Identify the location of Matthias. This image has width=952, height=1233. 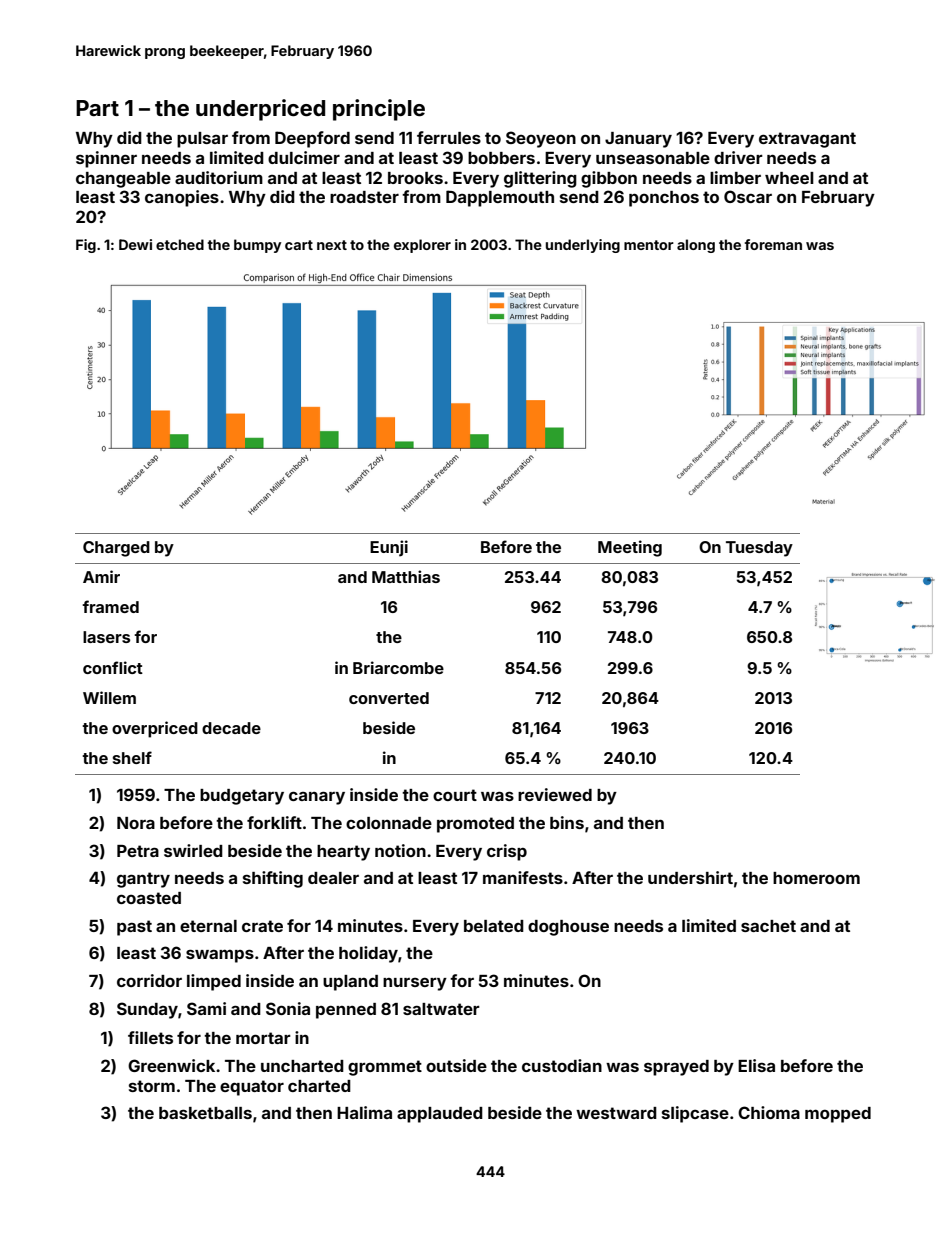
(406, 576).
